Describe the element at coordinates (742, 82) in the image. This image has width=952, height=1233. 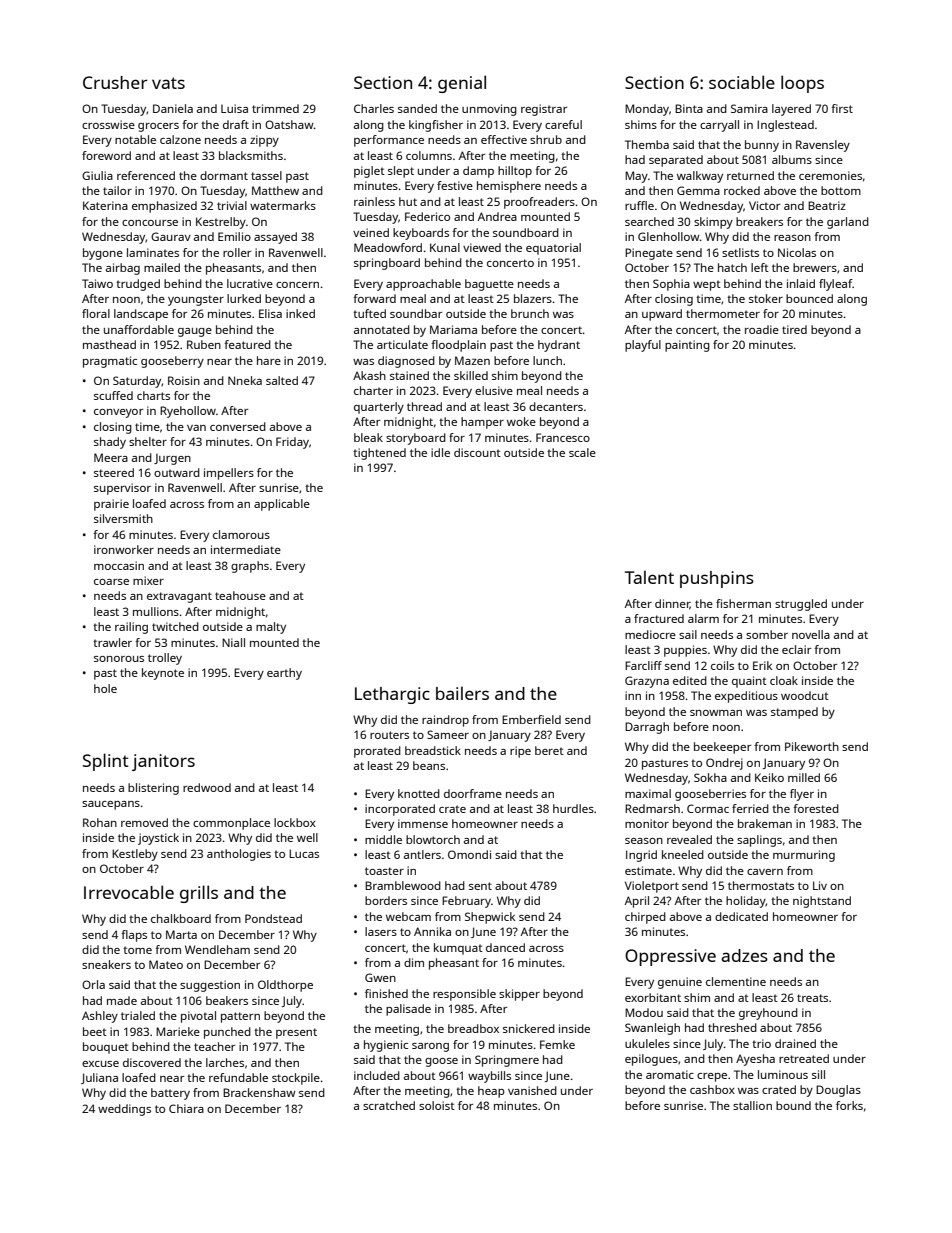
I see `sociable` at that location.
